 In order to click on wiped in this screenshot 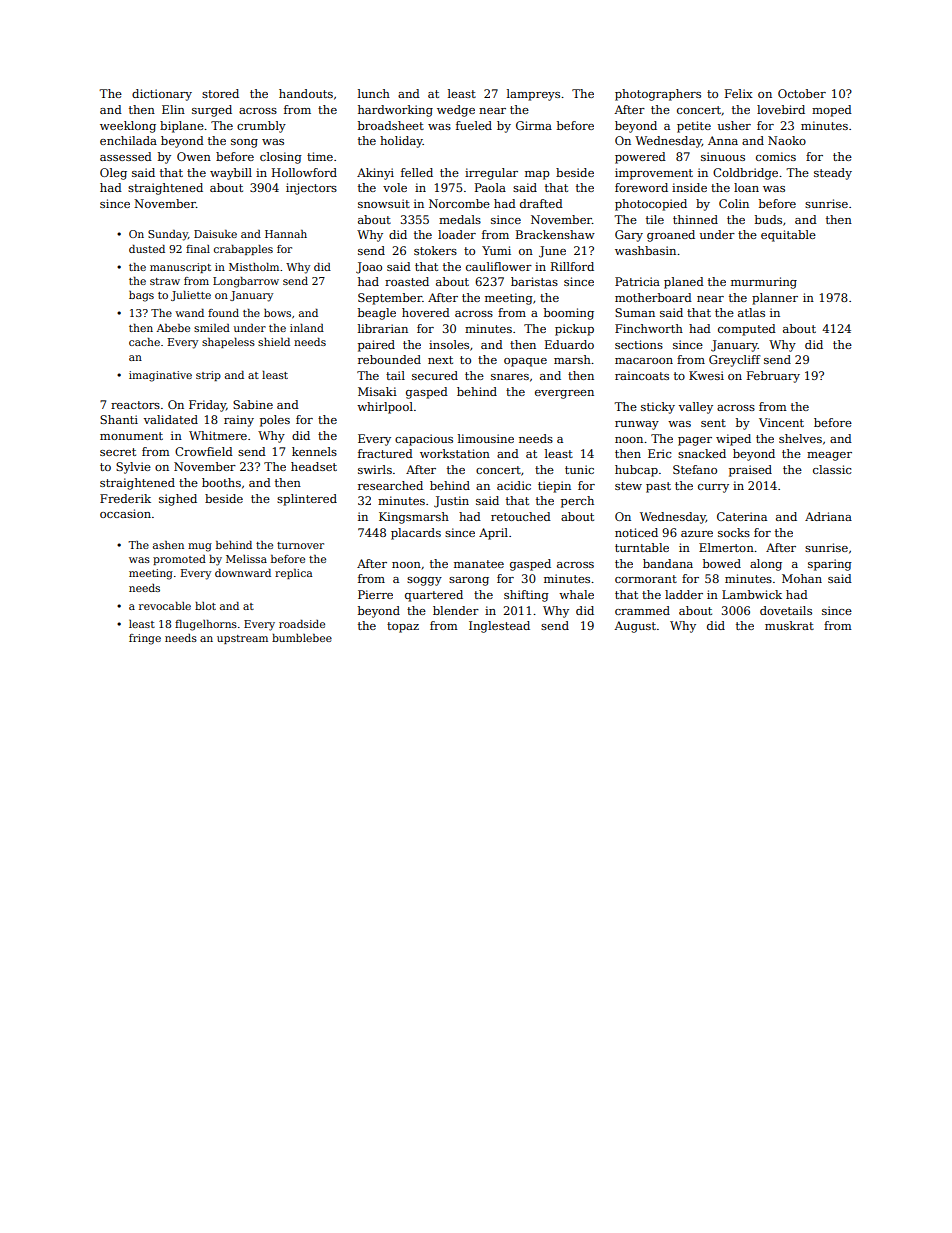, I will do `click(733, 440)`.
